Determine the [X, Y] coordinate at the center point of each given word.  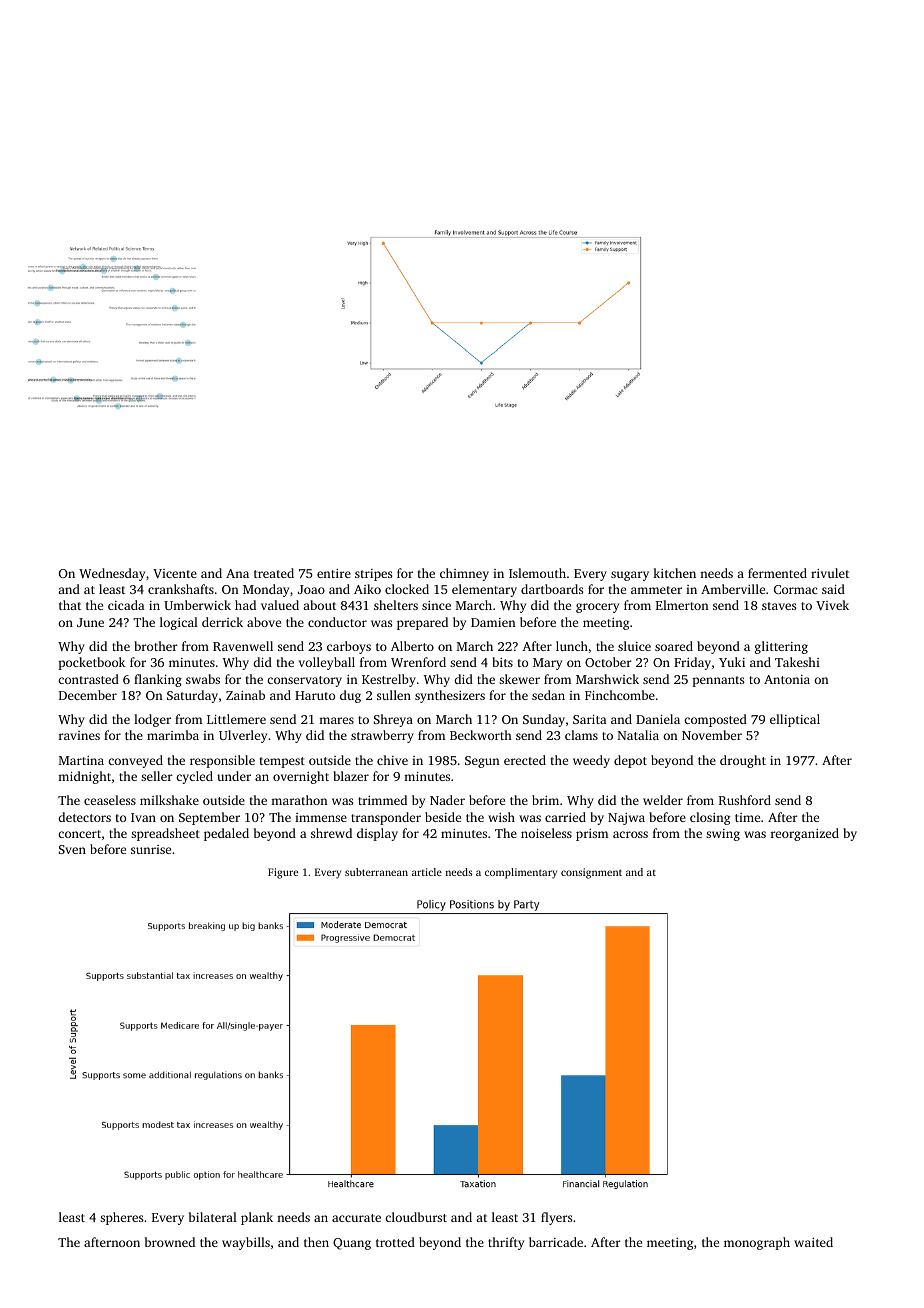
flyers [556, 1218]
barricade [556, 1242]
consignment [591, 873]
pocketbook [91, 663]
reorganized [805, 834]
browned [170, 1242]
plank [257, 1218]
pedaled [226, 834]
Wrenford [418, 662]
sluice [634, 646]
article [427, 872]
